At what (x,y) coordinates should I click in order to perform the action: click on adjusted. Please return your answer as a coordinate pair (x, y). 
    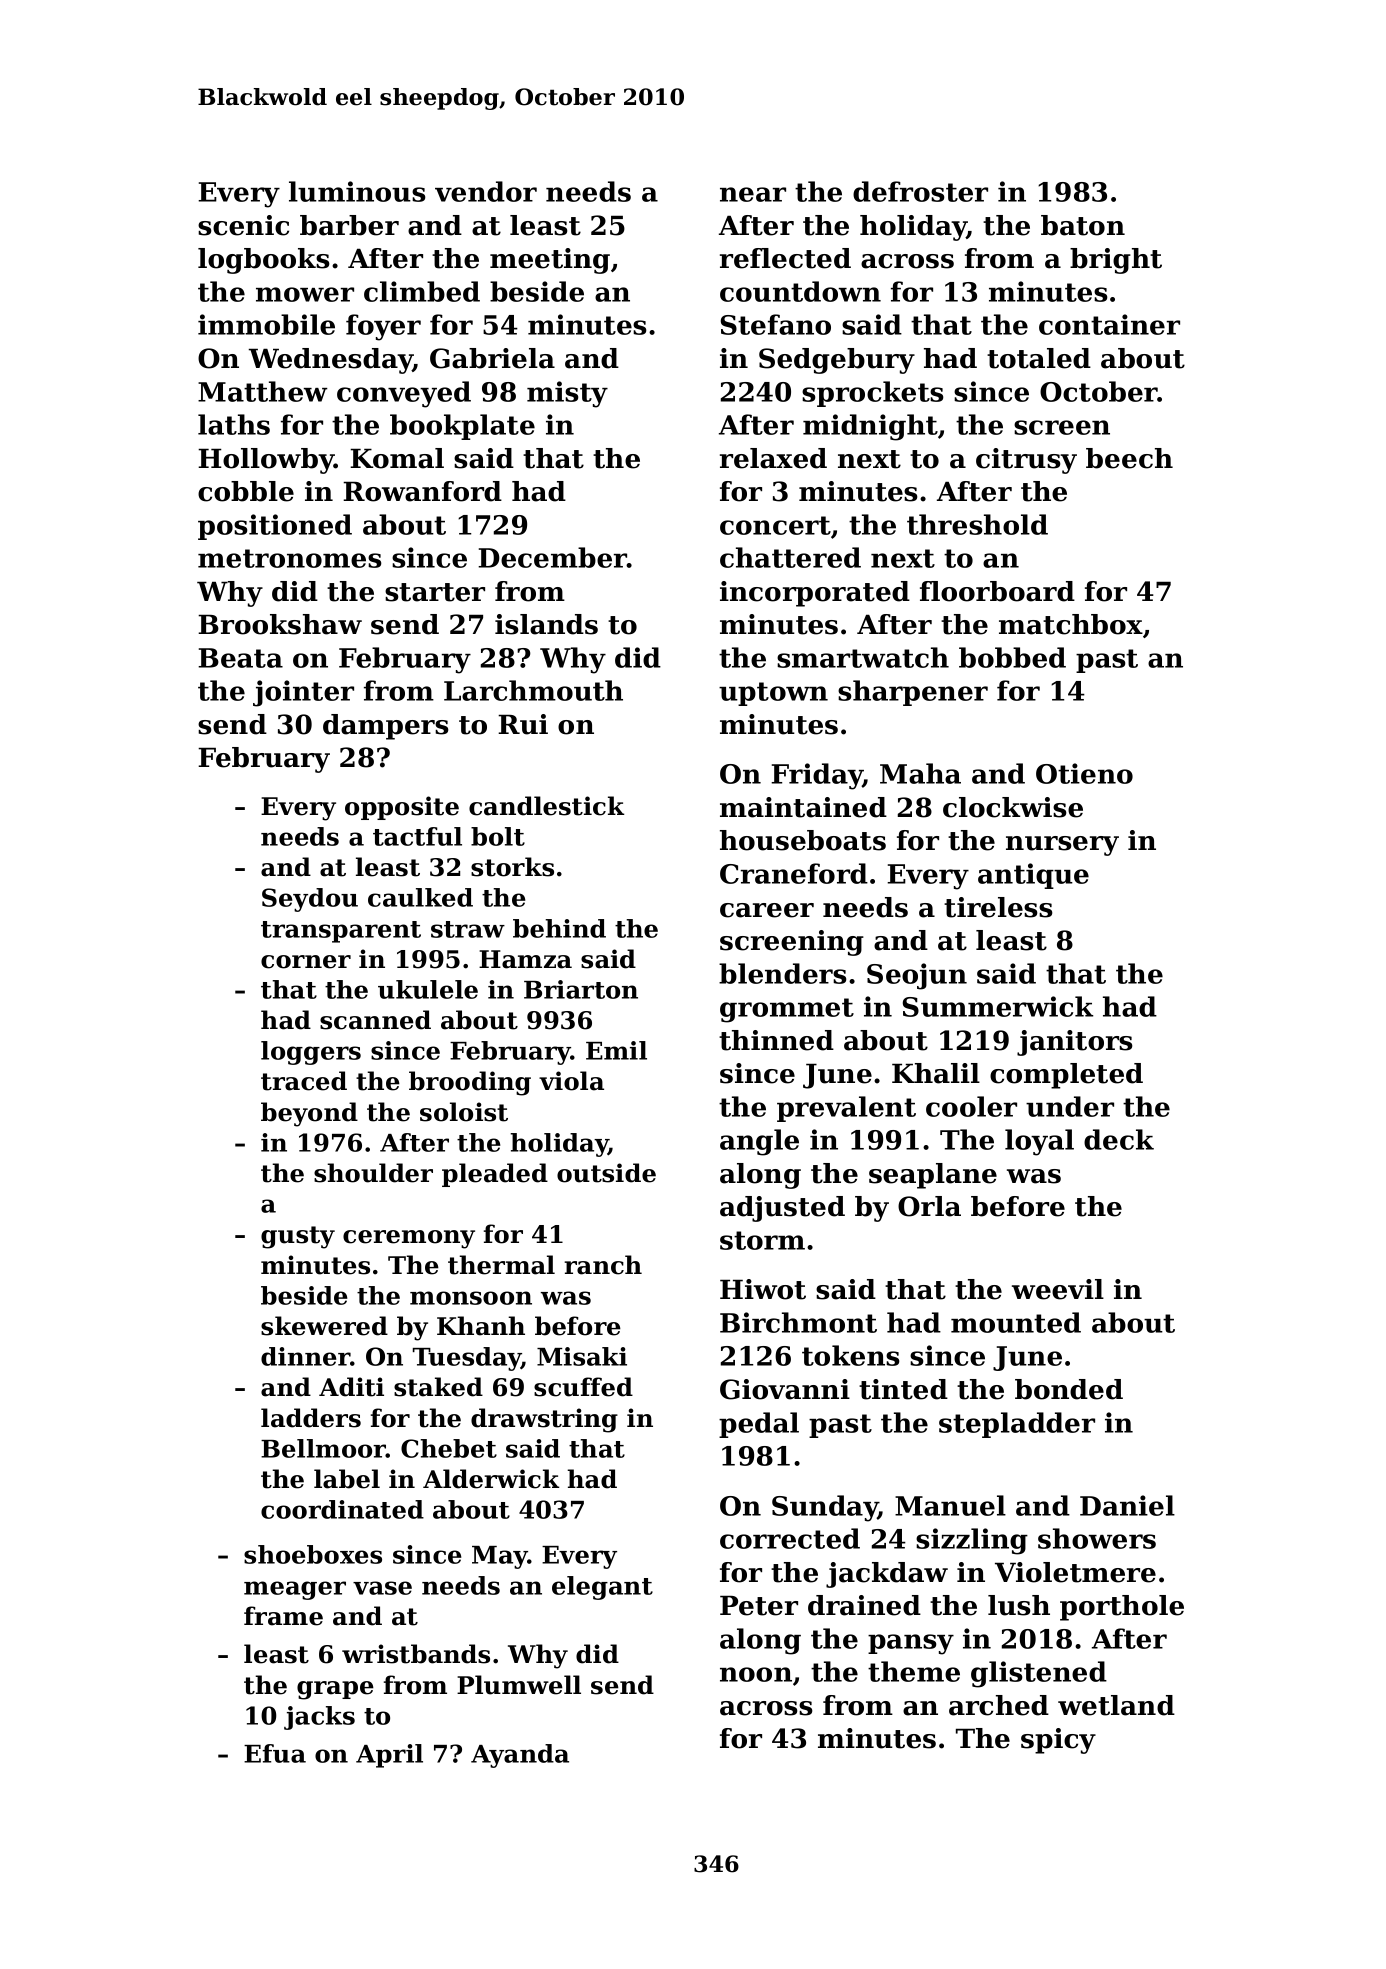
    Looking at the image, I should click on (782, 1209).
